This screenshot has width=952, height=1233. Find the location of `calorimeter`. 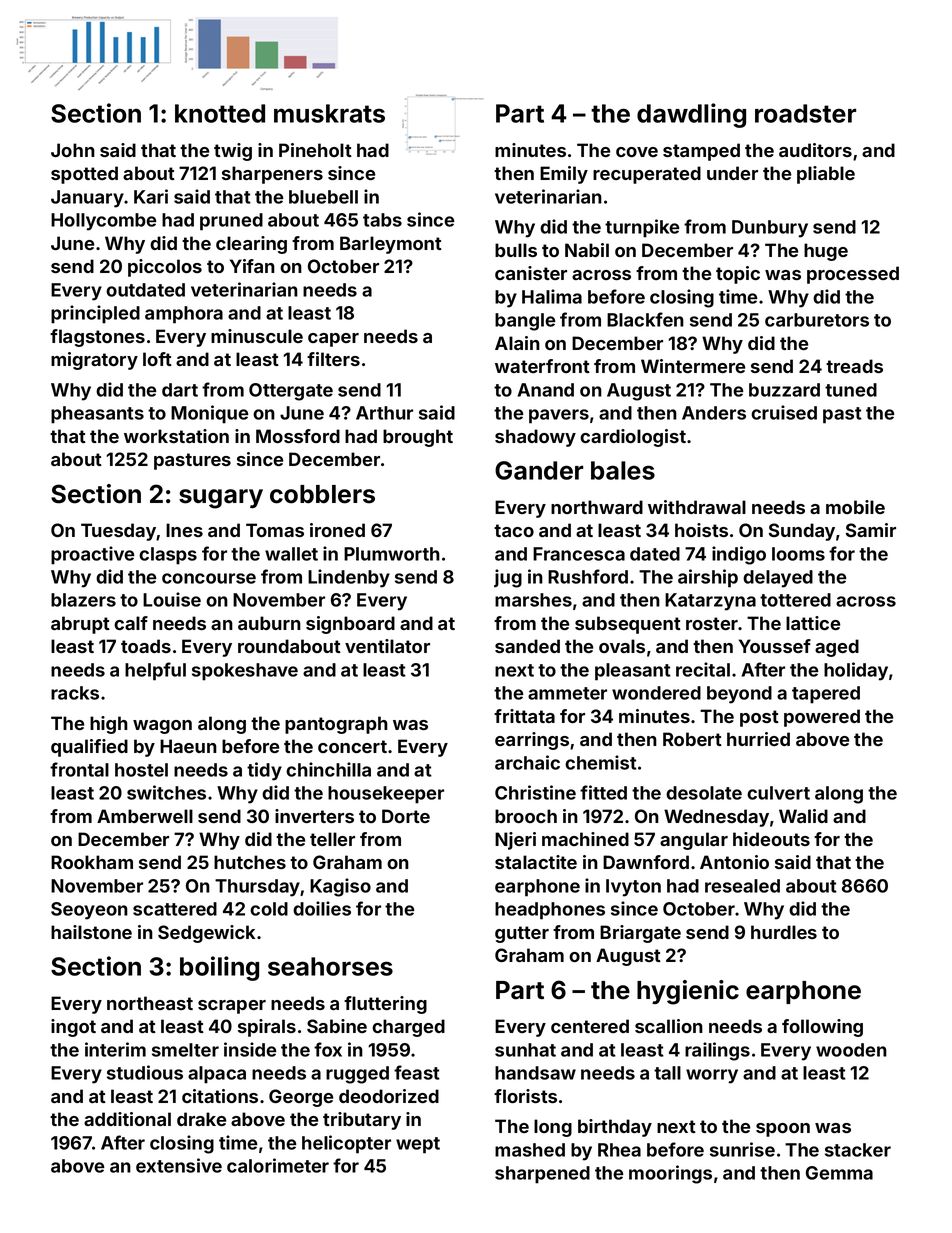

calorimeter is located at coordinates (278, 1165).
